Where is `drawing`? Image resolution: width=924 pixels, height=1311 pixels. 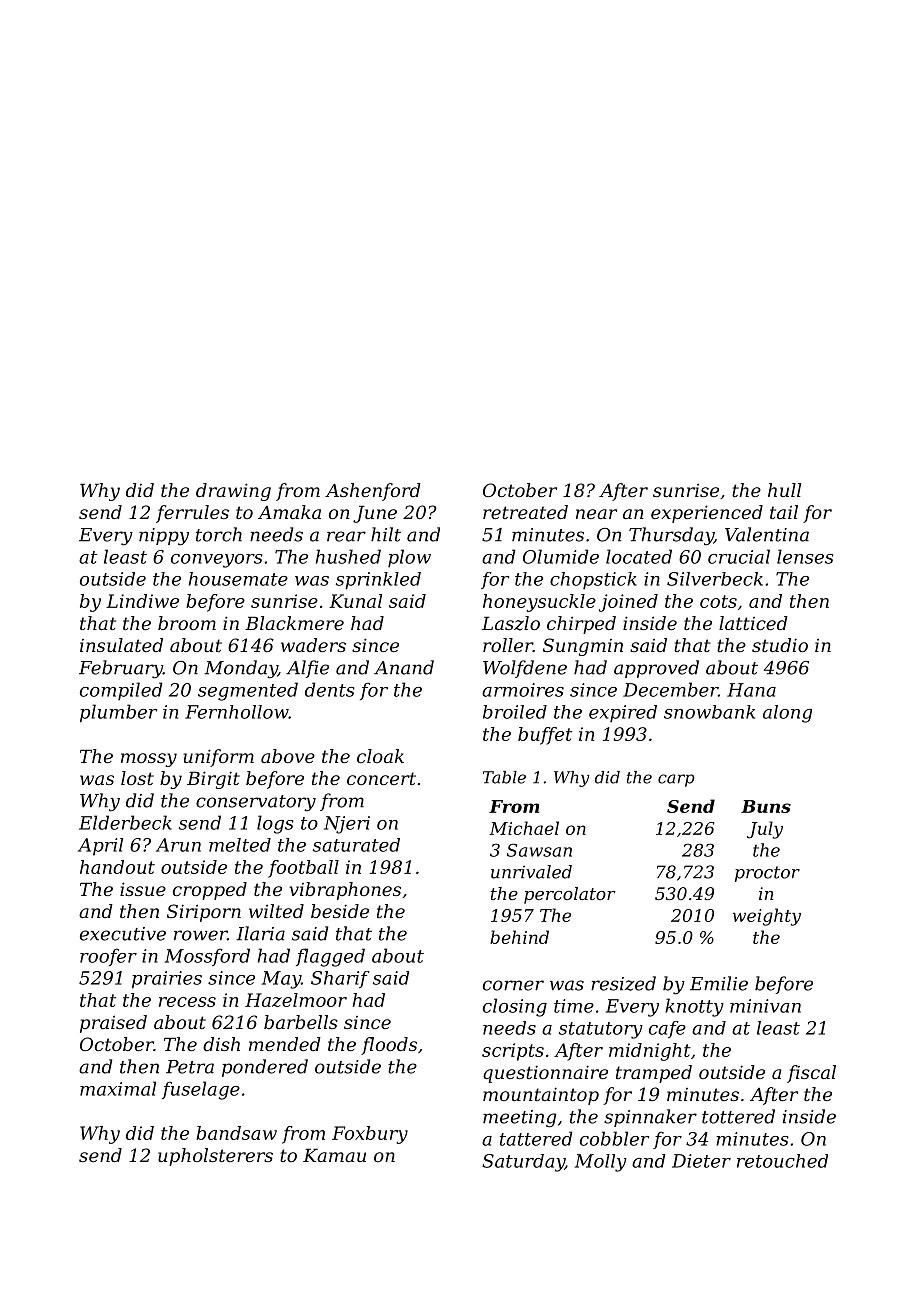 drawing is located at coordinates (233, 492).
